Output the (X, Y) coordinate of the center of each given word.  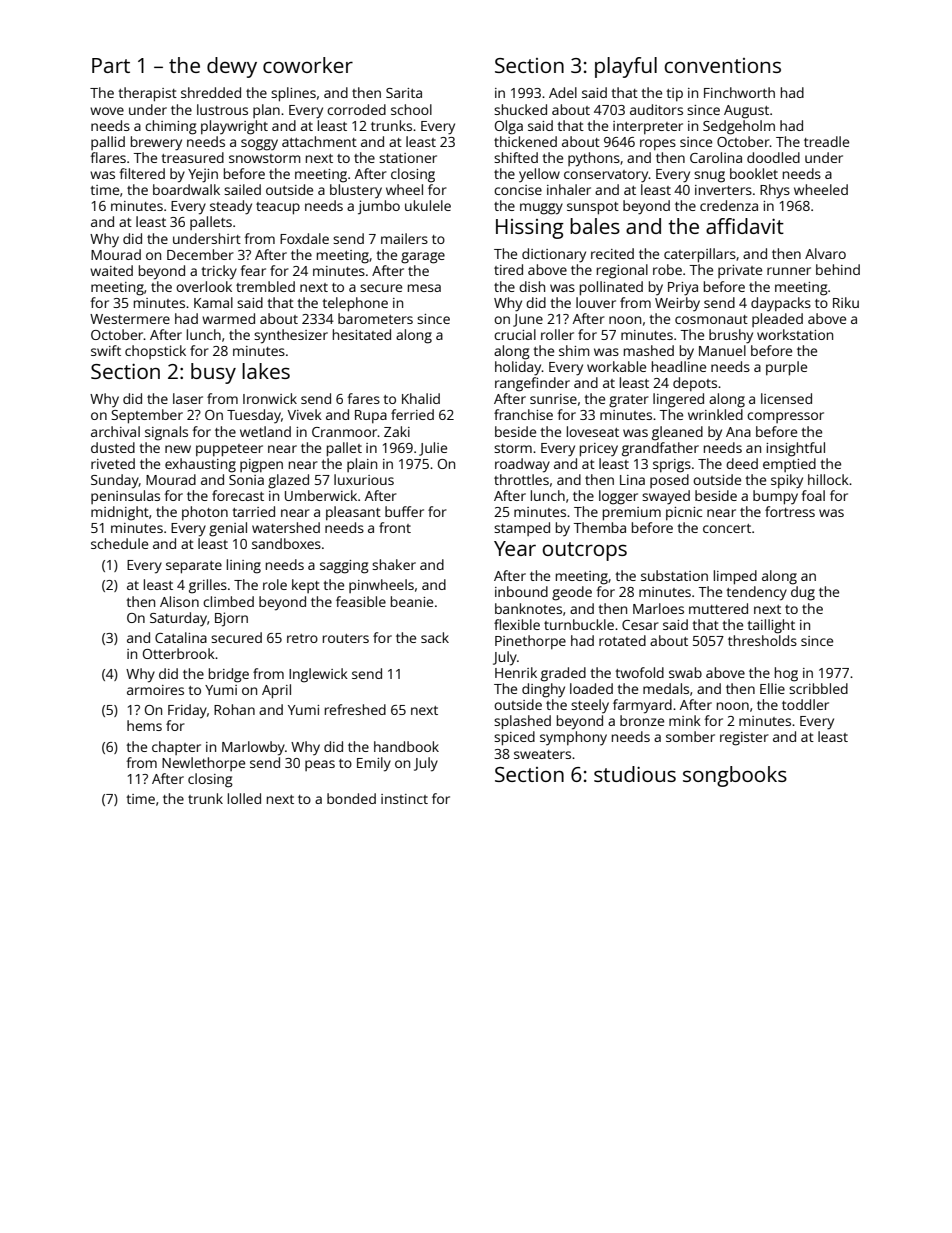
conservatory (606, 176)
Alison (179, 601)
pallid (108, 143)
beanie (412, 601)
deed (742, 463)
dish (532, 286)
